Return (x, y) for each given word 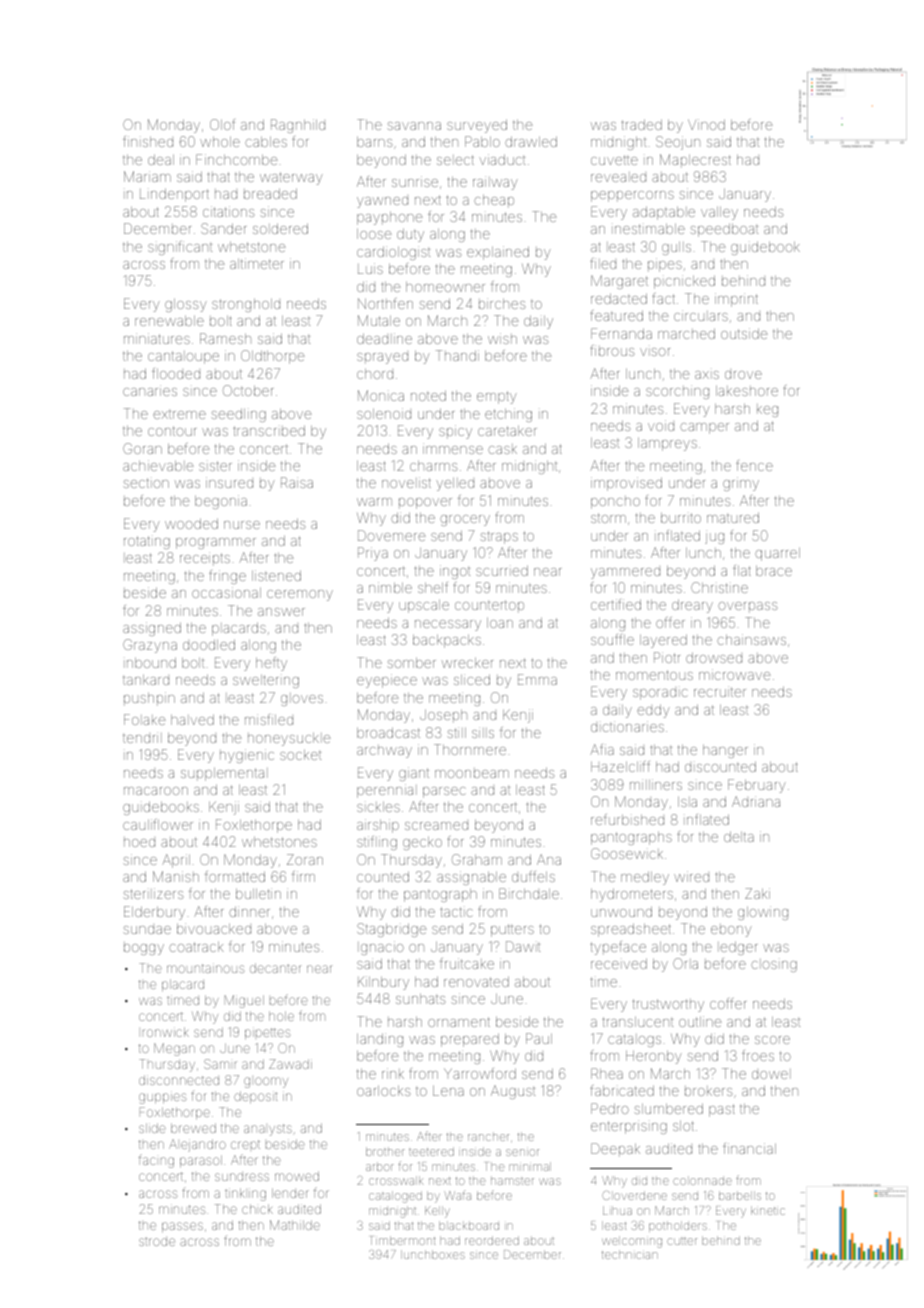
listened (276, 575)
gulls (676, 248)
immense (453, 448)
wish (502, 338)
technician (630, 1254)
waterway (291, 178)
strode (157, 1242)
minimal (530, 1166)
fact (664, 298)
